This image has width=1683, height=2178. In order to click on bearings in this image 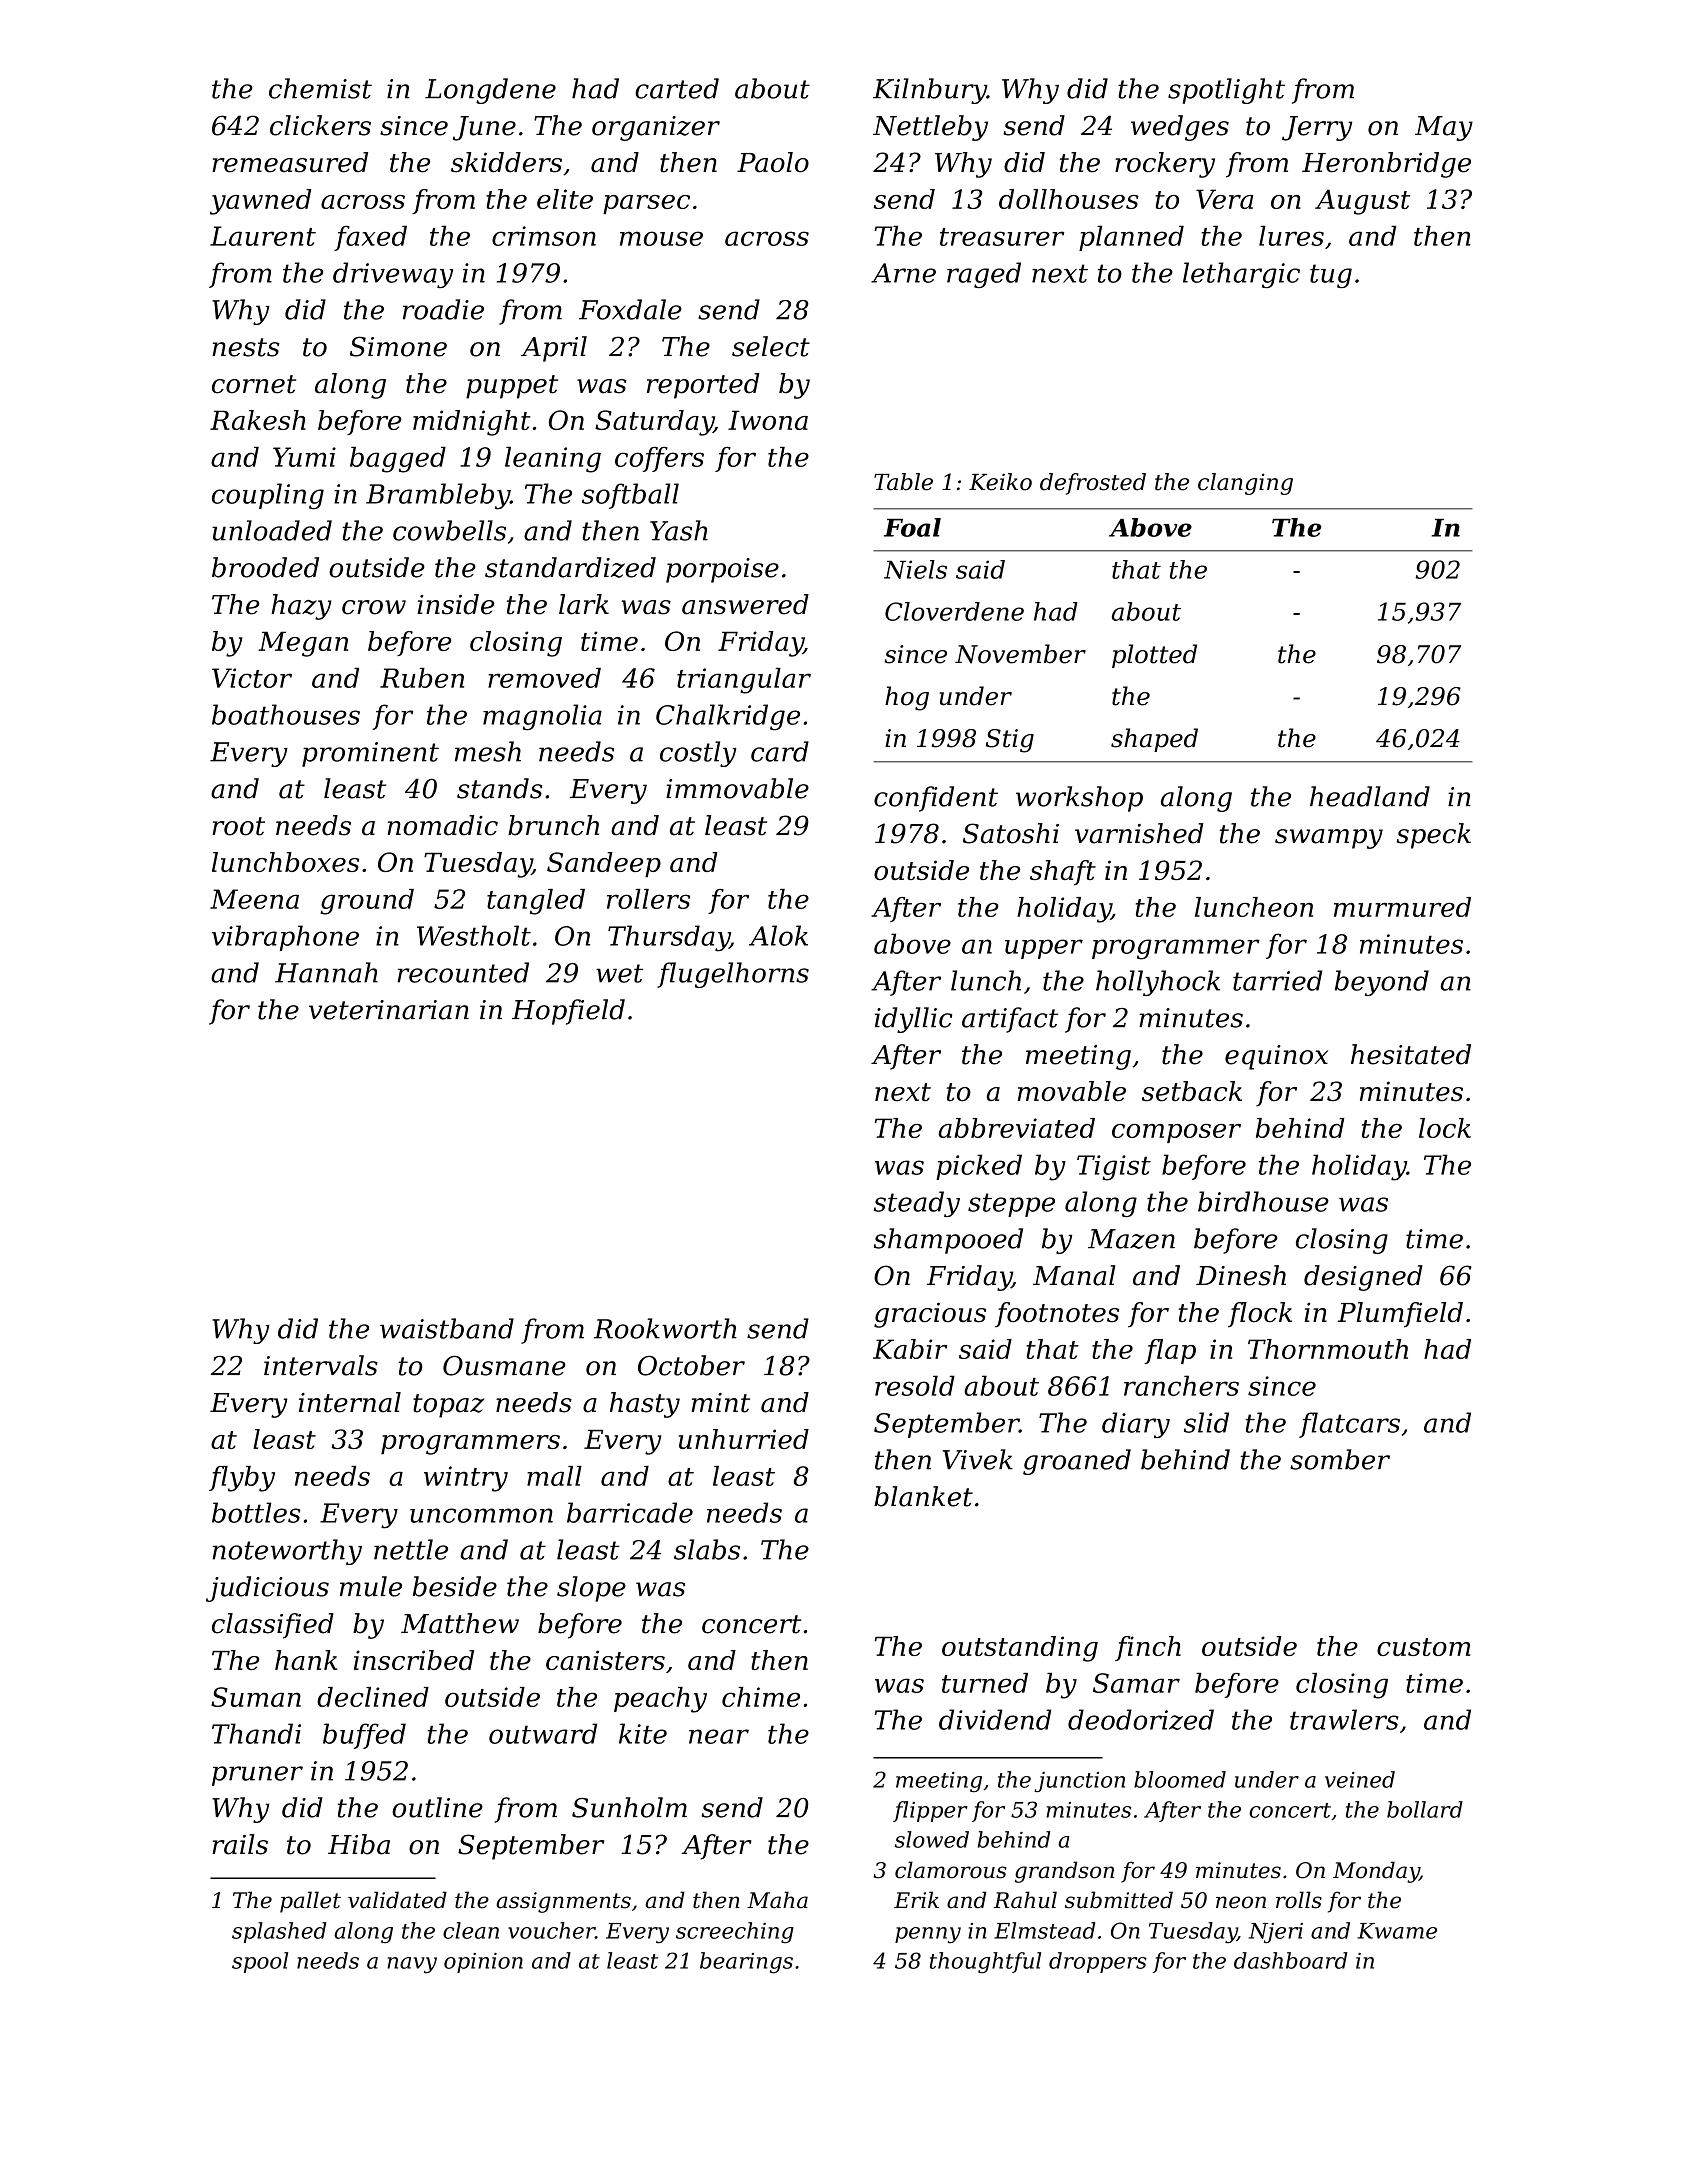, I will do `click(746, 1963)`.
